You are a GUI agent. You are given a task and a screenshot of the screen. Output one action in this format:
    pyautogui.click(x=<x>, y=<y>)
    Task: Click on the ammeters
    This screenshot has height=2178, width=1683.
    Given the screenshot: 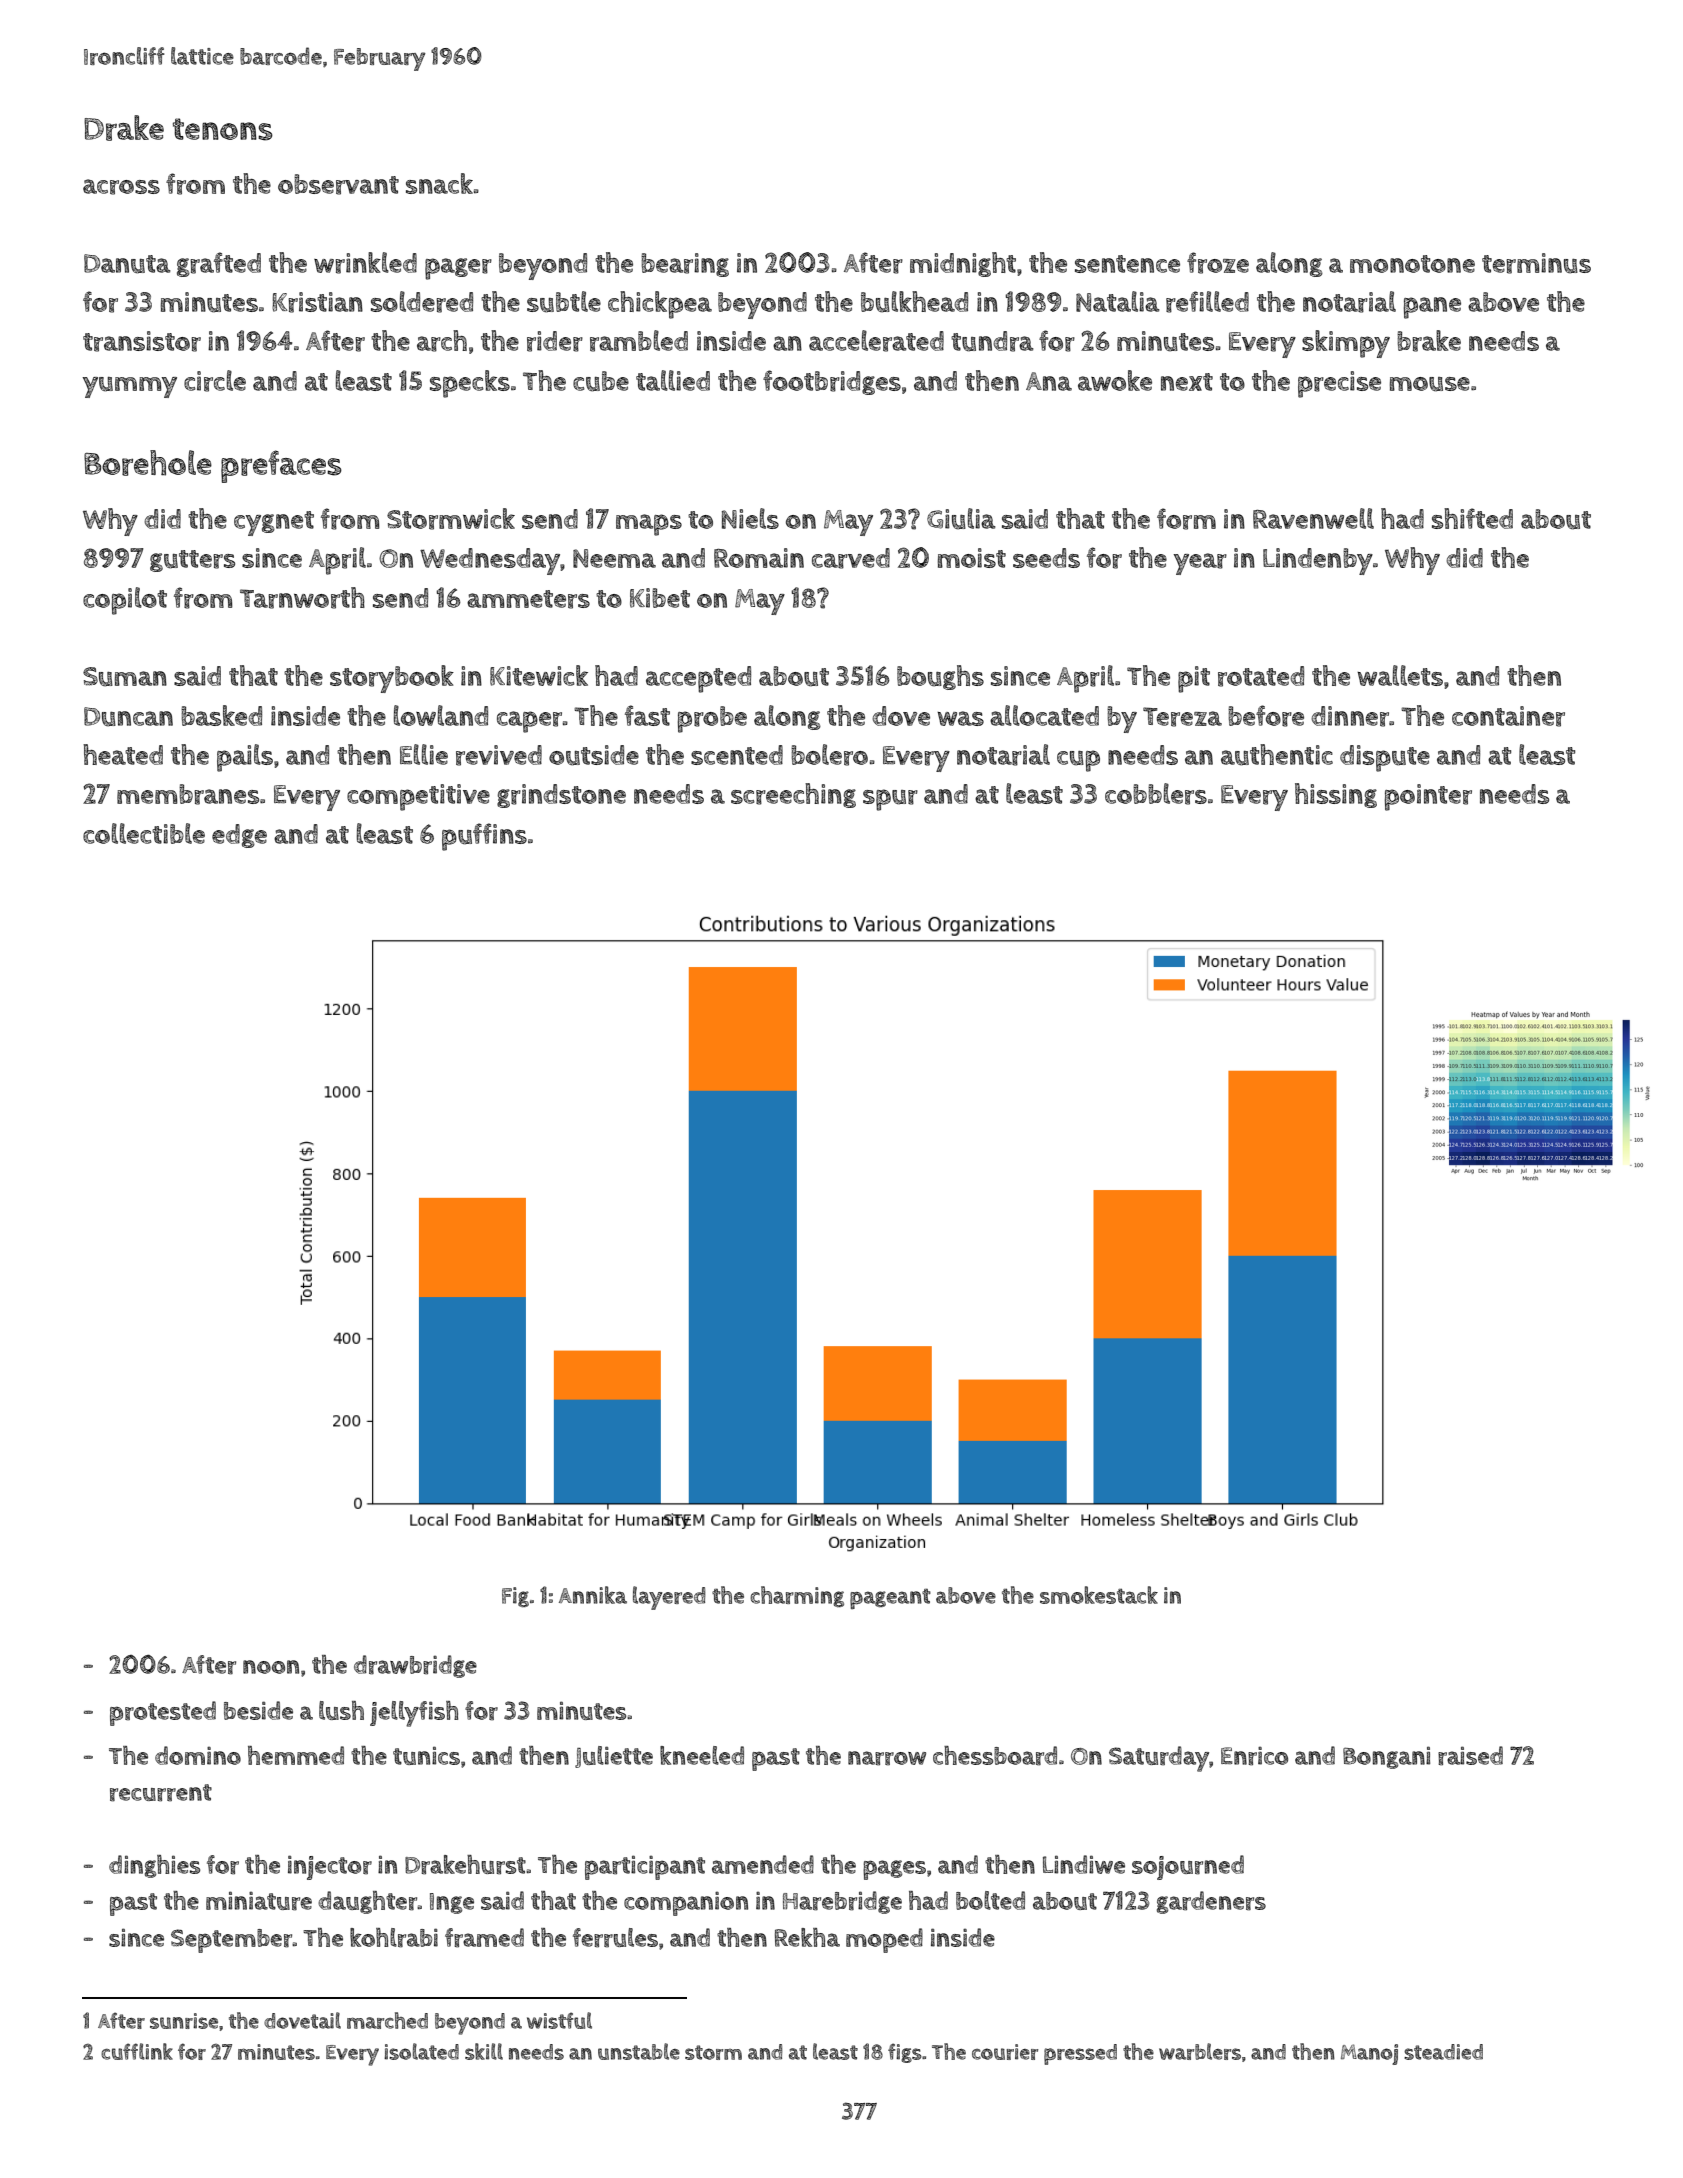 What is the action you would take?
    pyautogui.click(x=528, y=599)
